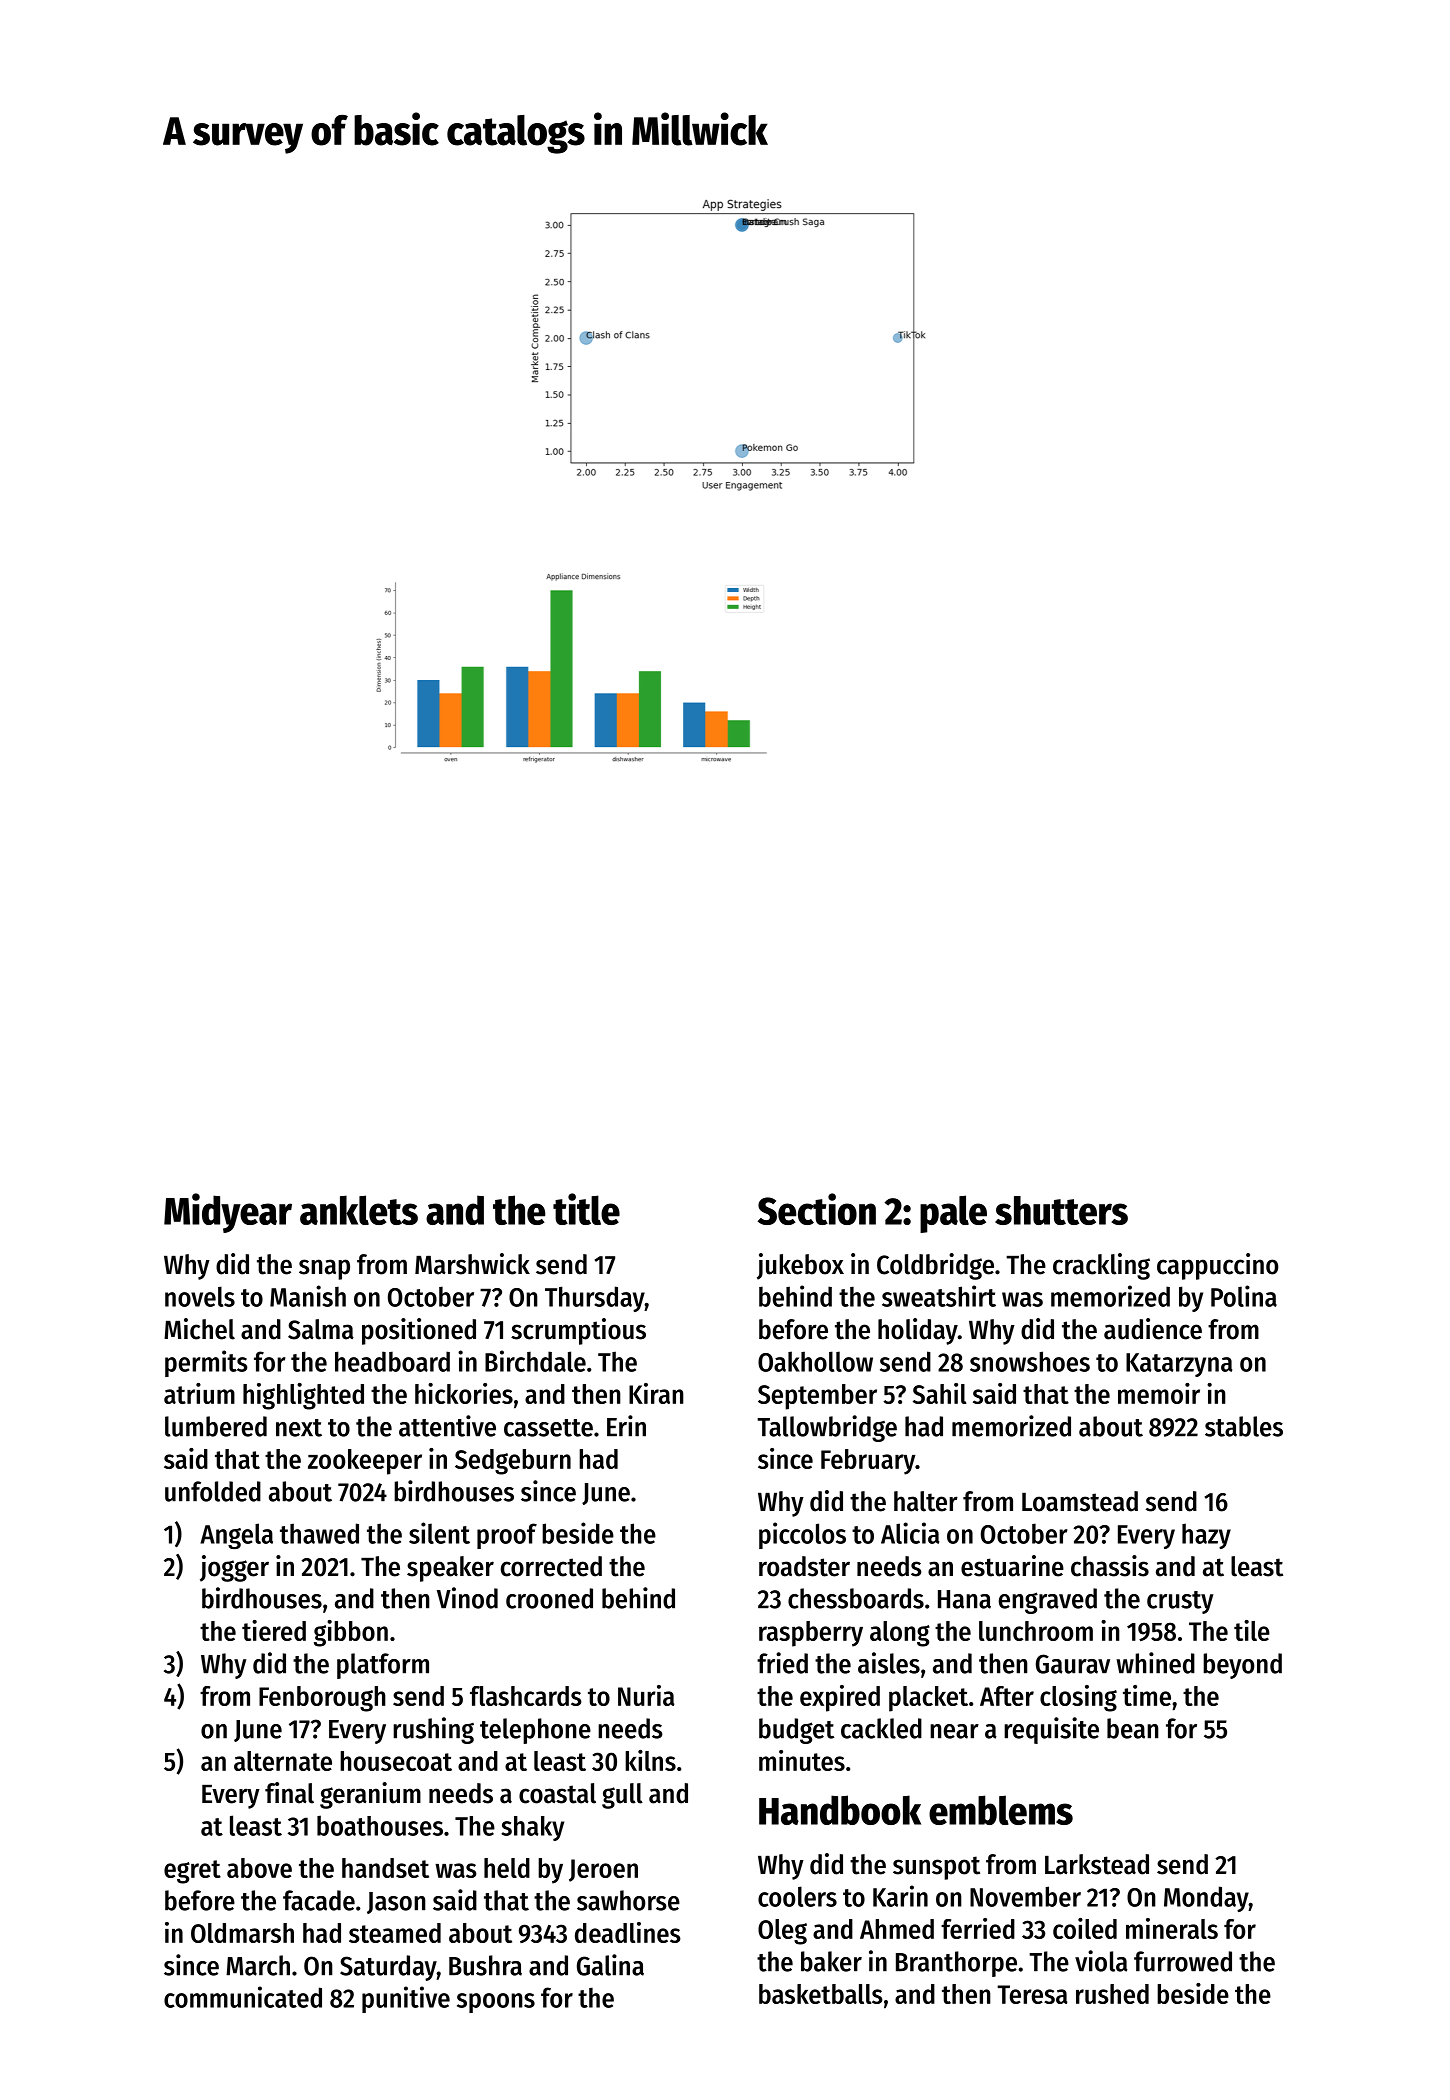  I want to click on communicated, so click(243, 1997).
